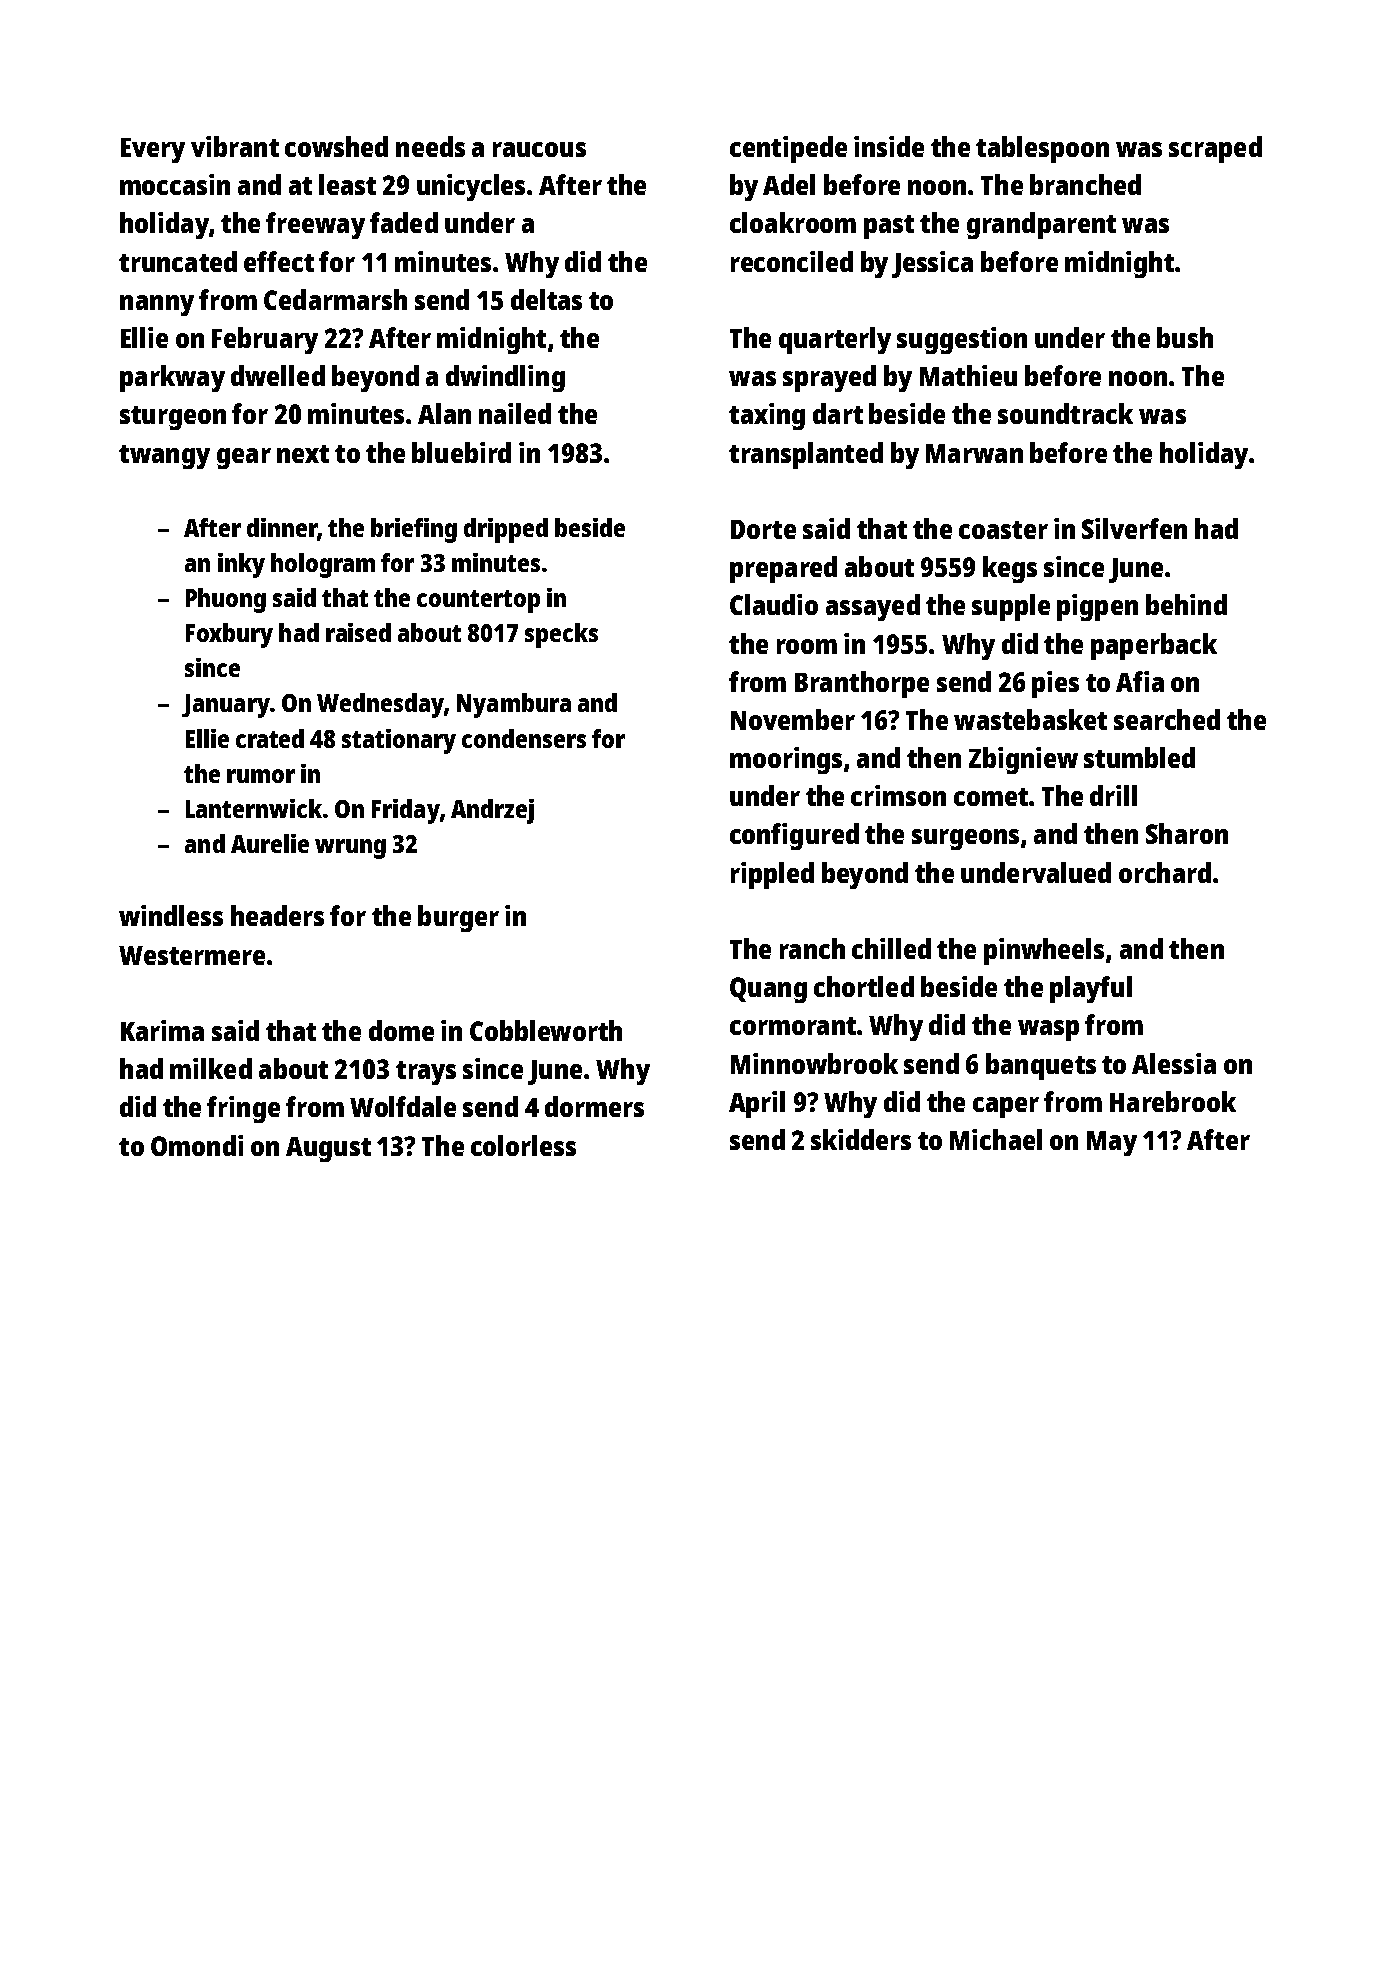  What do you see at coordinates (594, 1106) in the screenshot?
I see `dormers` at bounding box center [594, 1106].
